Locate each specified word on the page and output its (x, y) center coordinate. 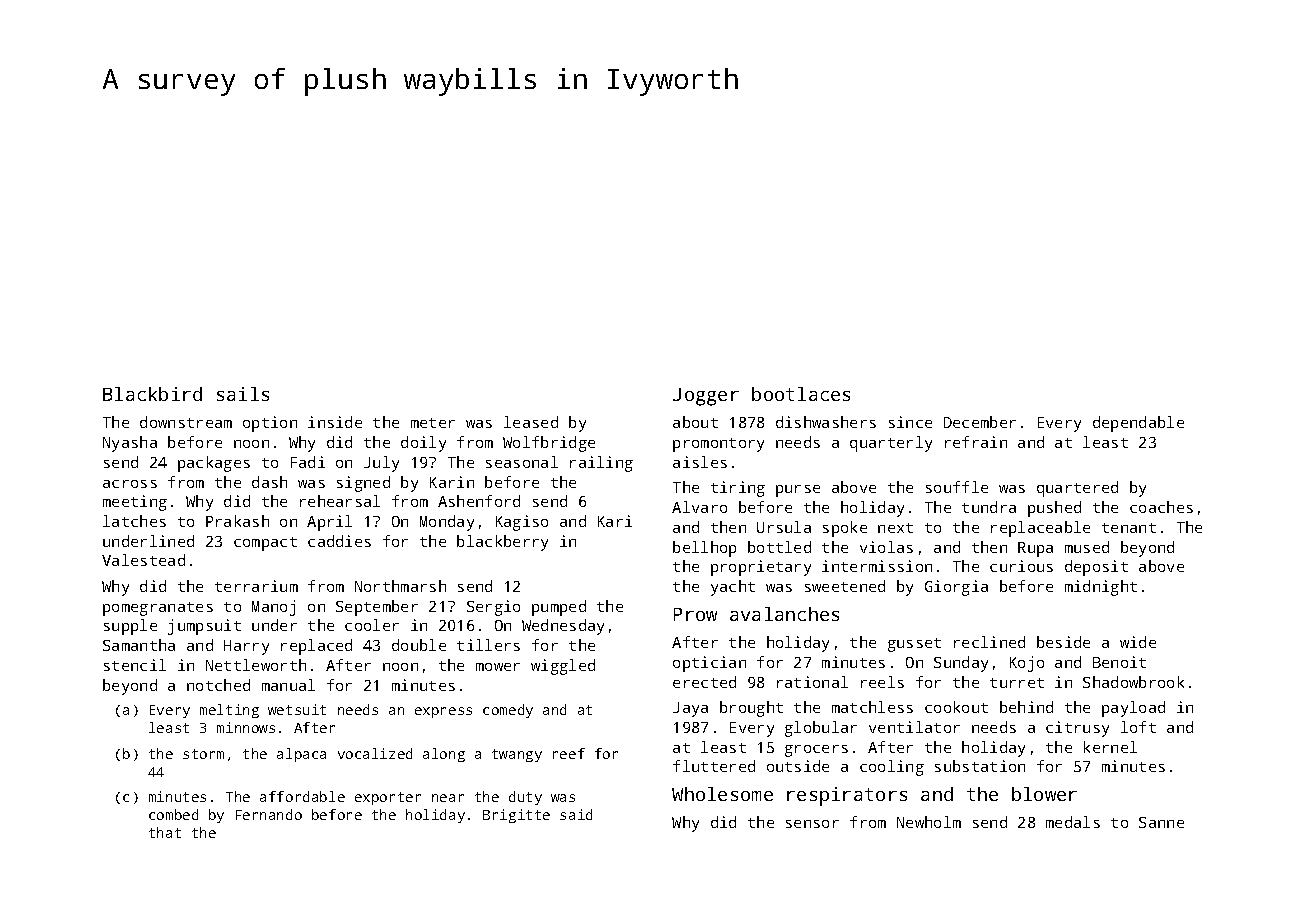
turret (1017, 683)
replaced (316, 647)
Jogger (706, 397)
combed (173, 814)
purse (798, 491)
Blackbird (152, 394)
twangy (517, 755)
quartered (1077, 489)
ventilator (914, 727)
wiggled (563, 667)
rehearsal (340, 501)
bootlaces (801, 394)
